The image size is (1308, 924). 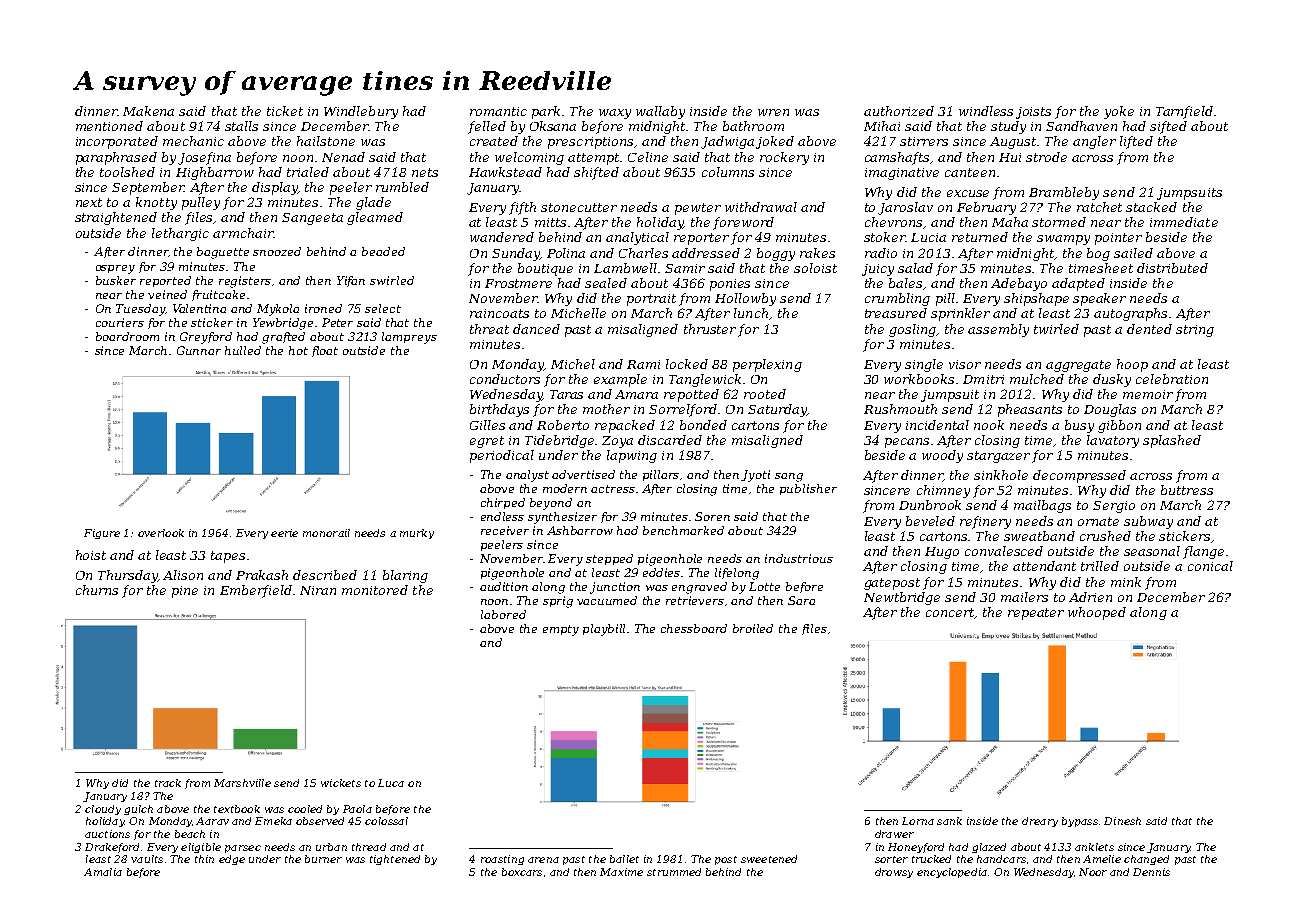 What do you see at coordinates (232, 860) in the screenshot?
I see `edge` at bounding box center [232, 860].
